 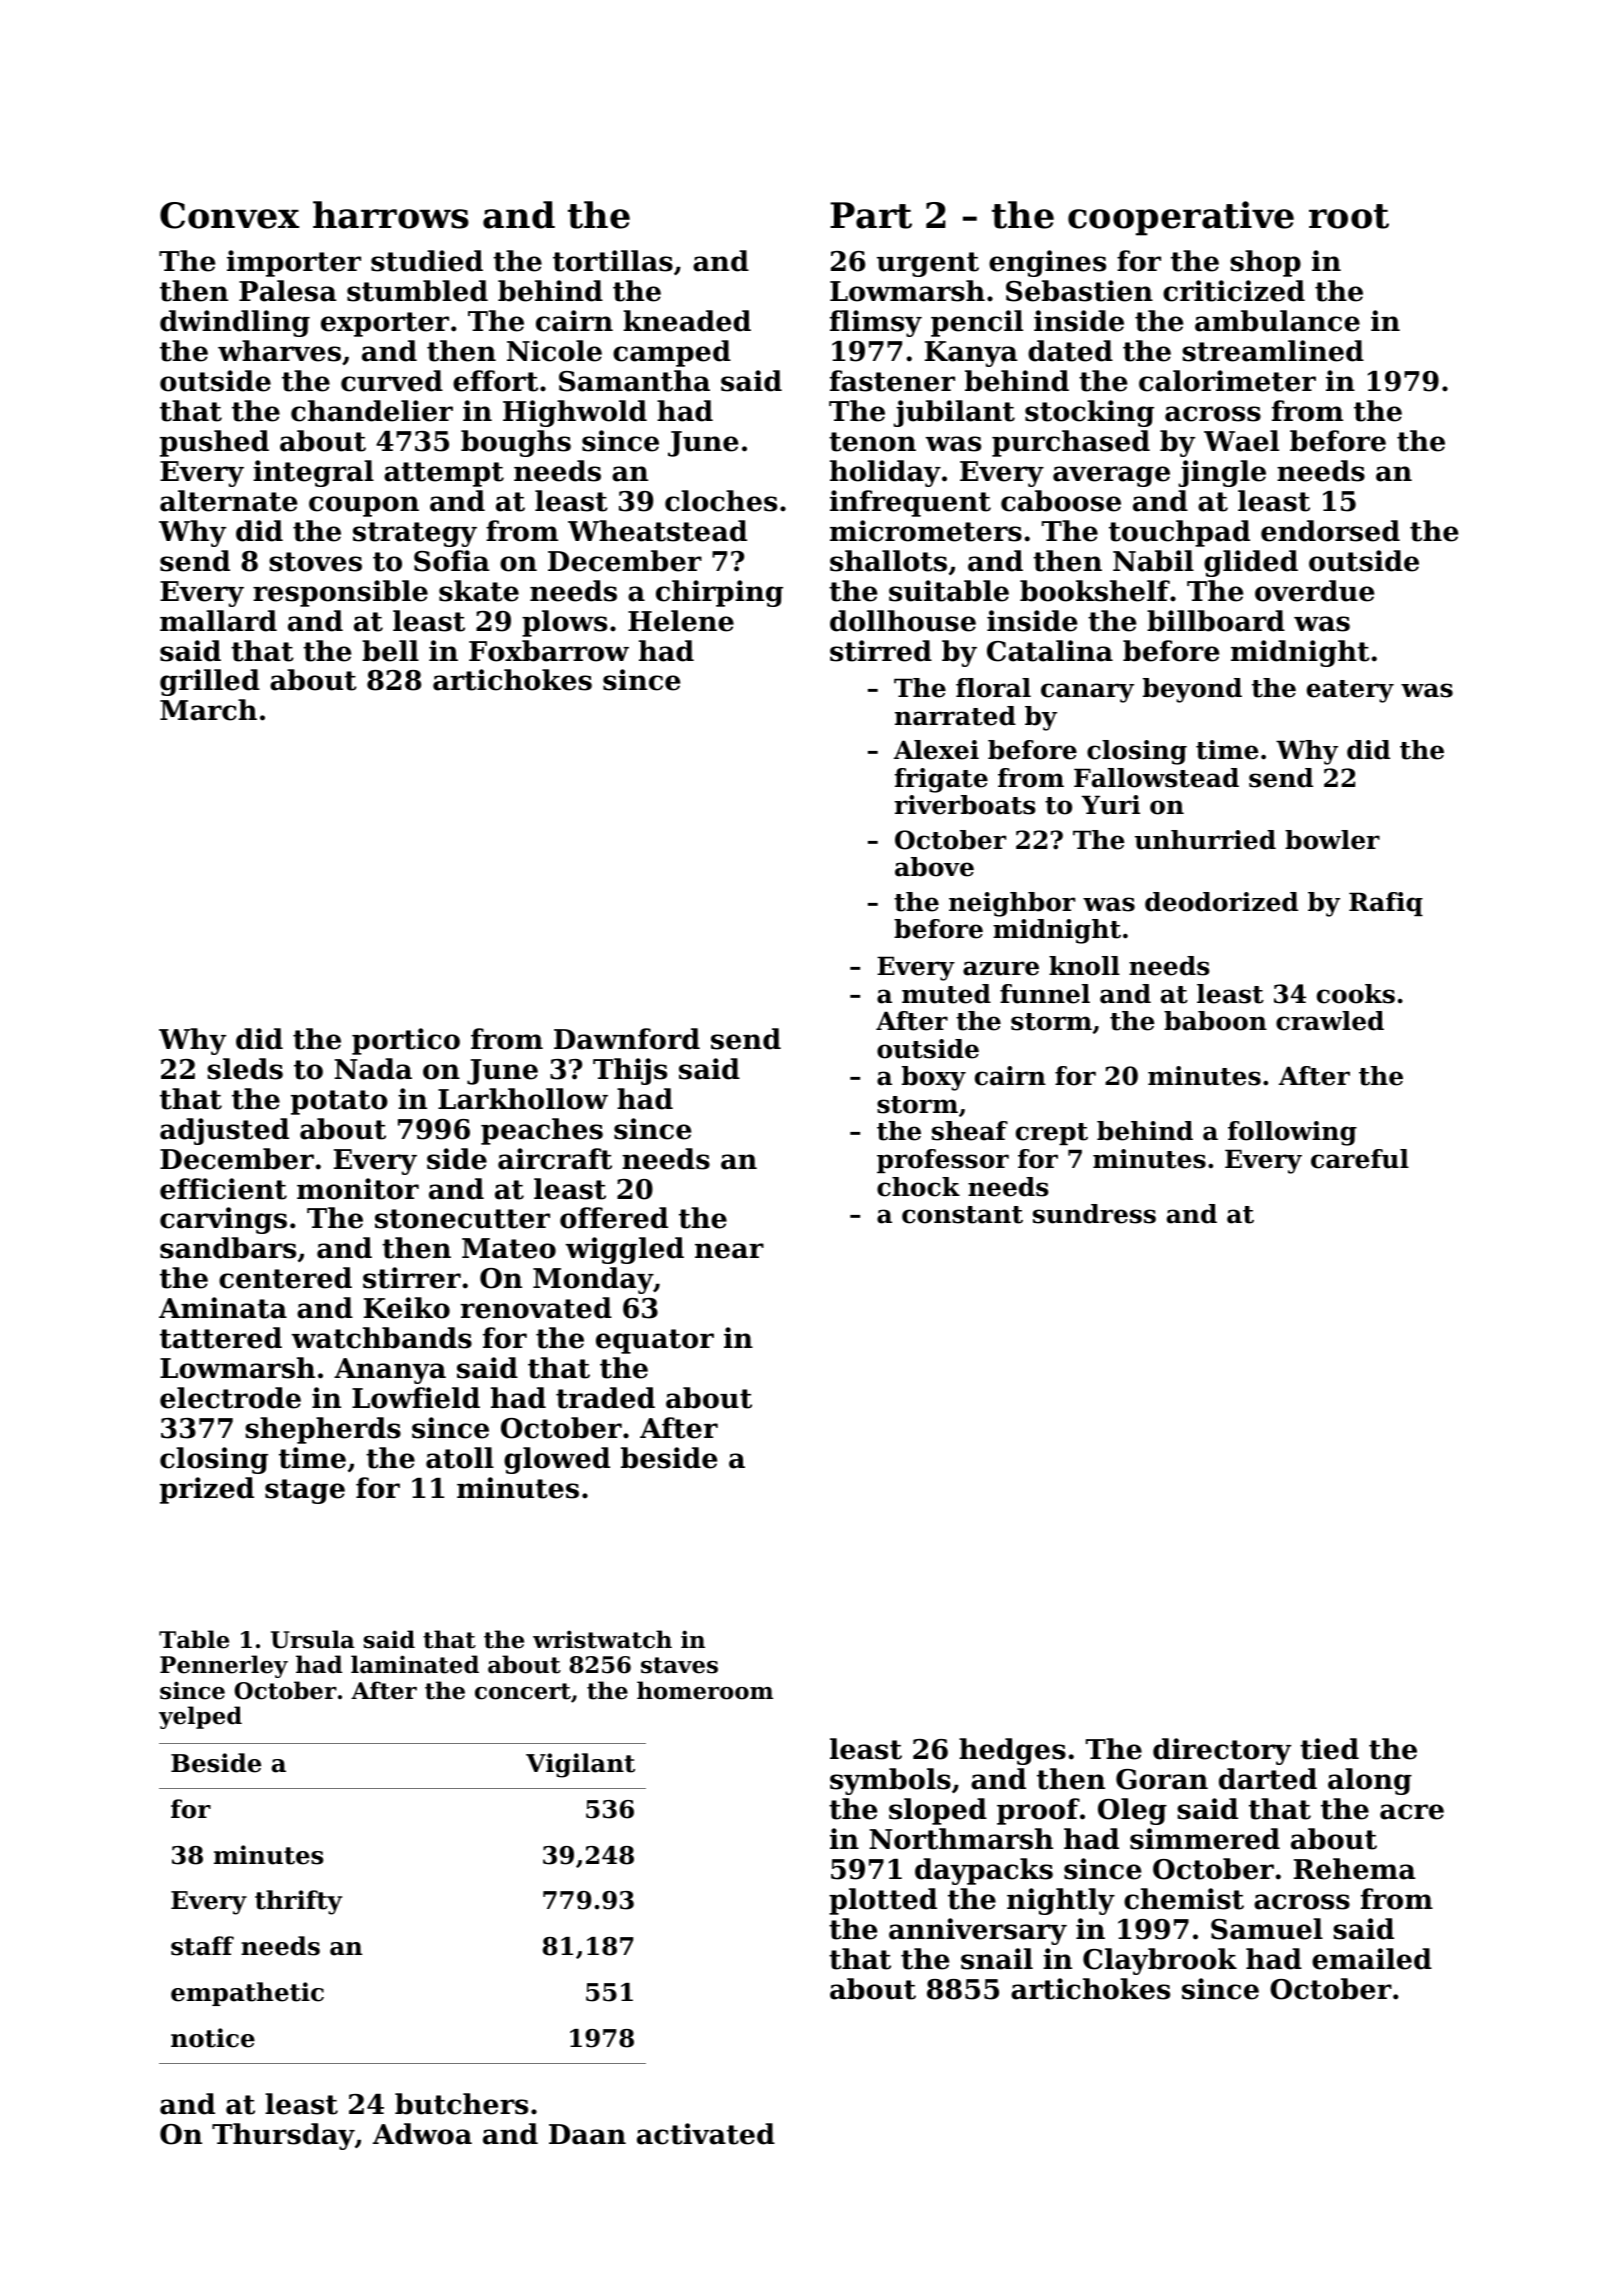 I want to click on canary, so click(x=1087, y=693).
